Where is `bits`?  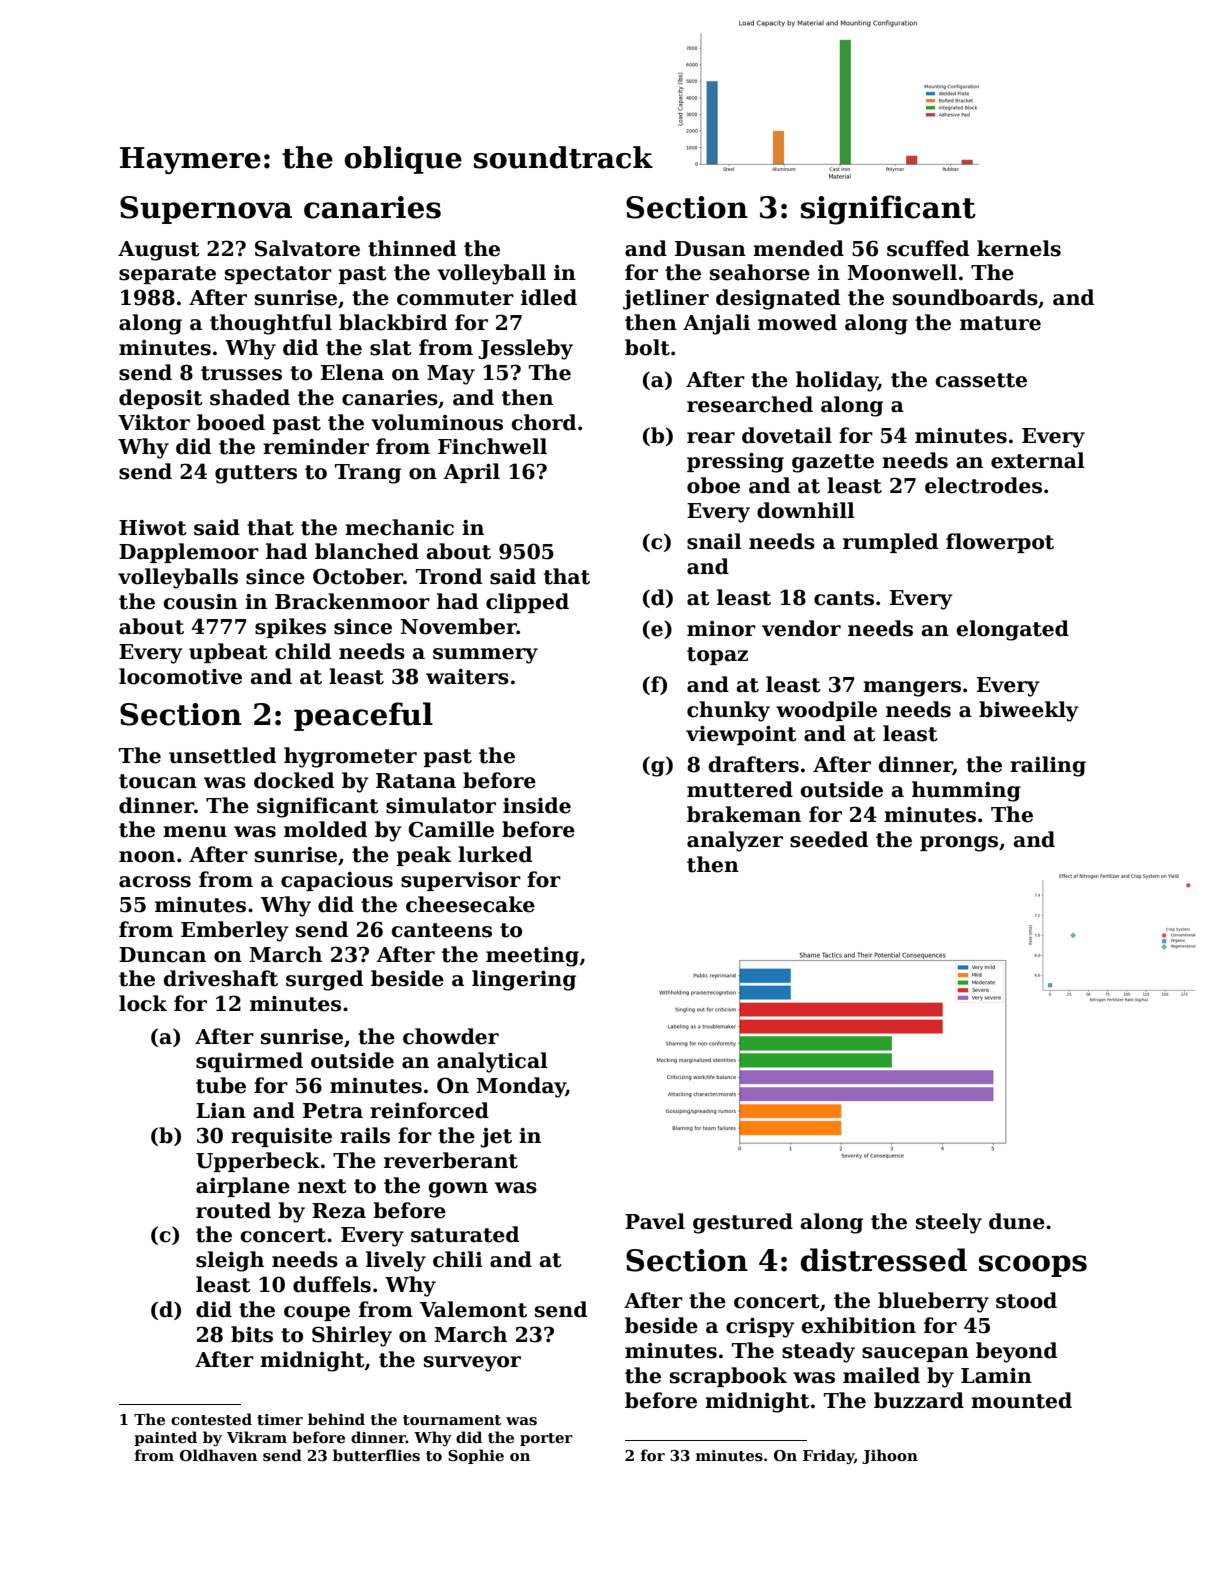 bits is located at coordinates (252, 1334).
